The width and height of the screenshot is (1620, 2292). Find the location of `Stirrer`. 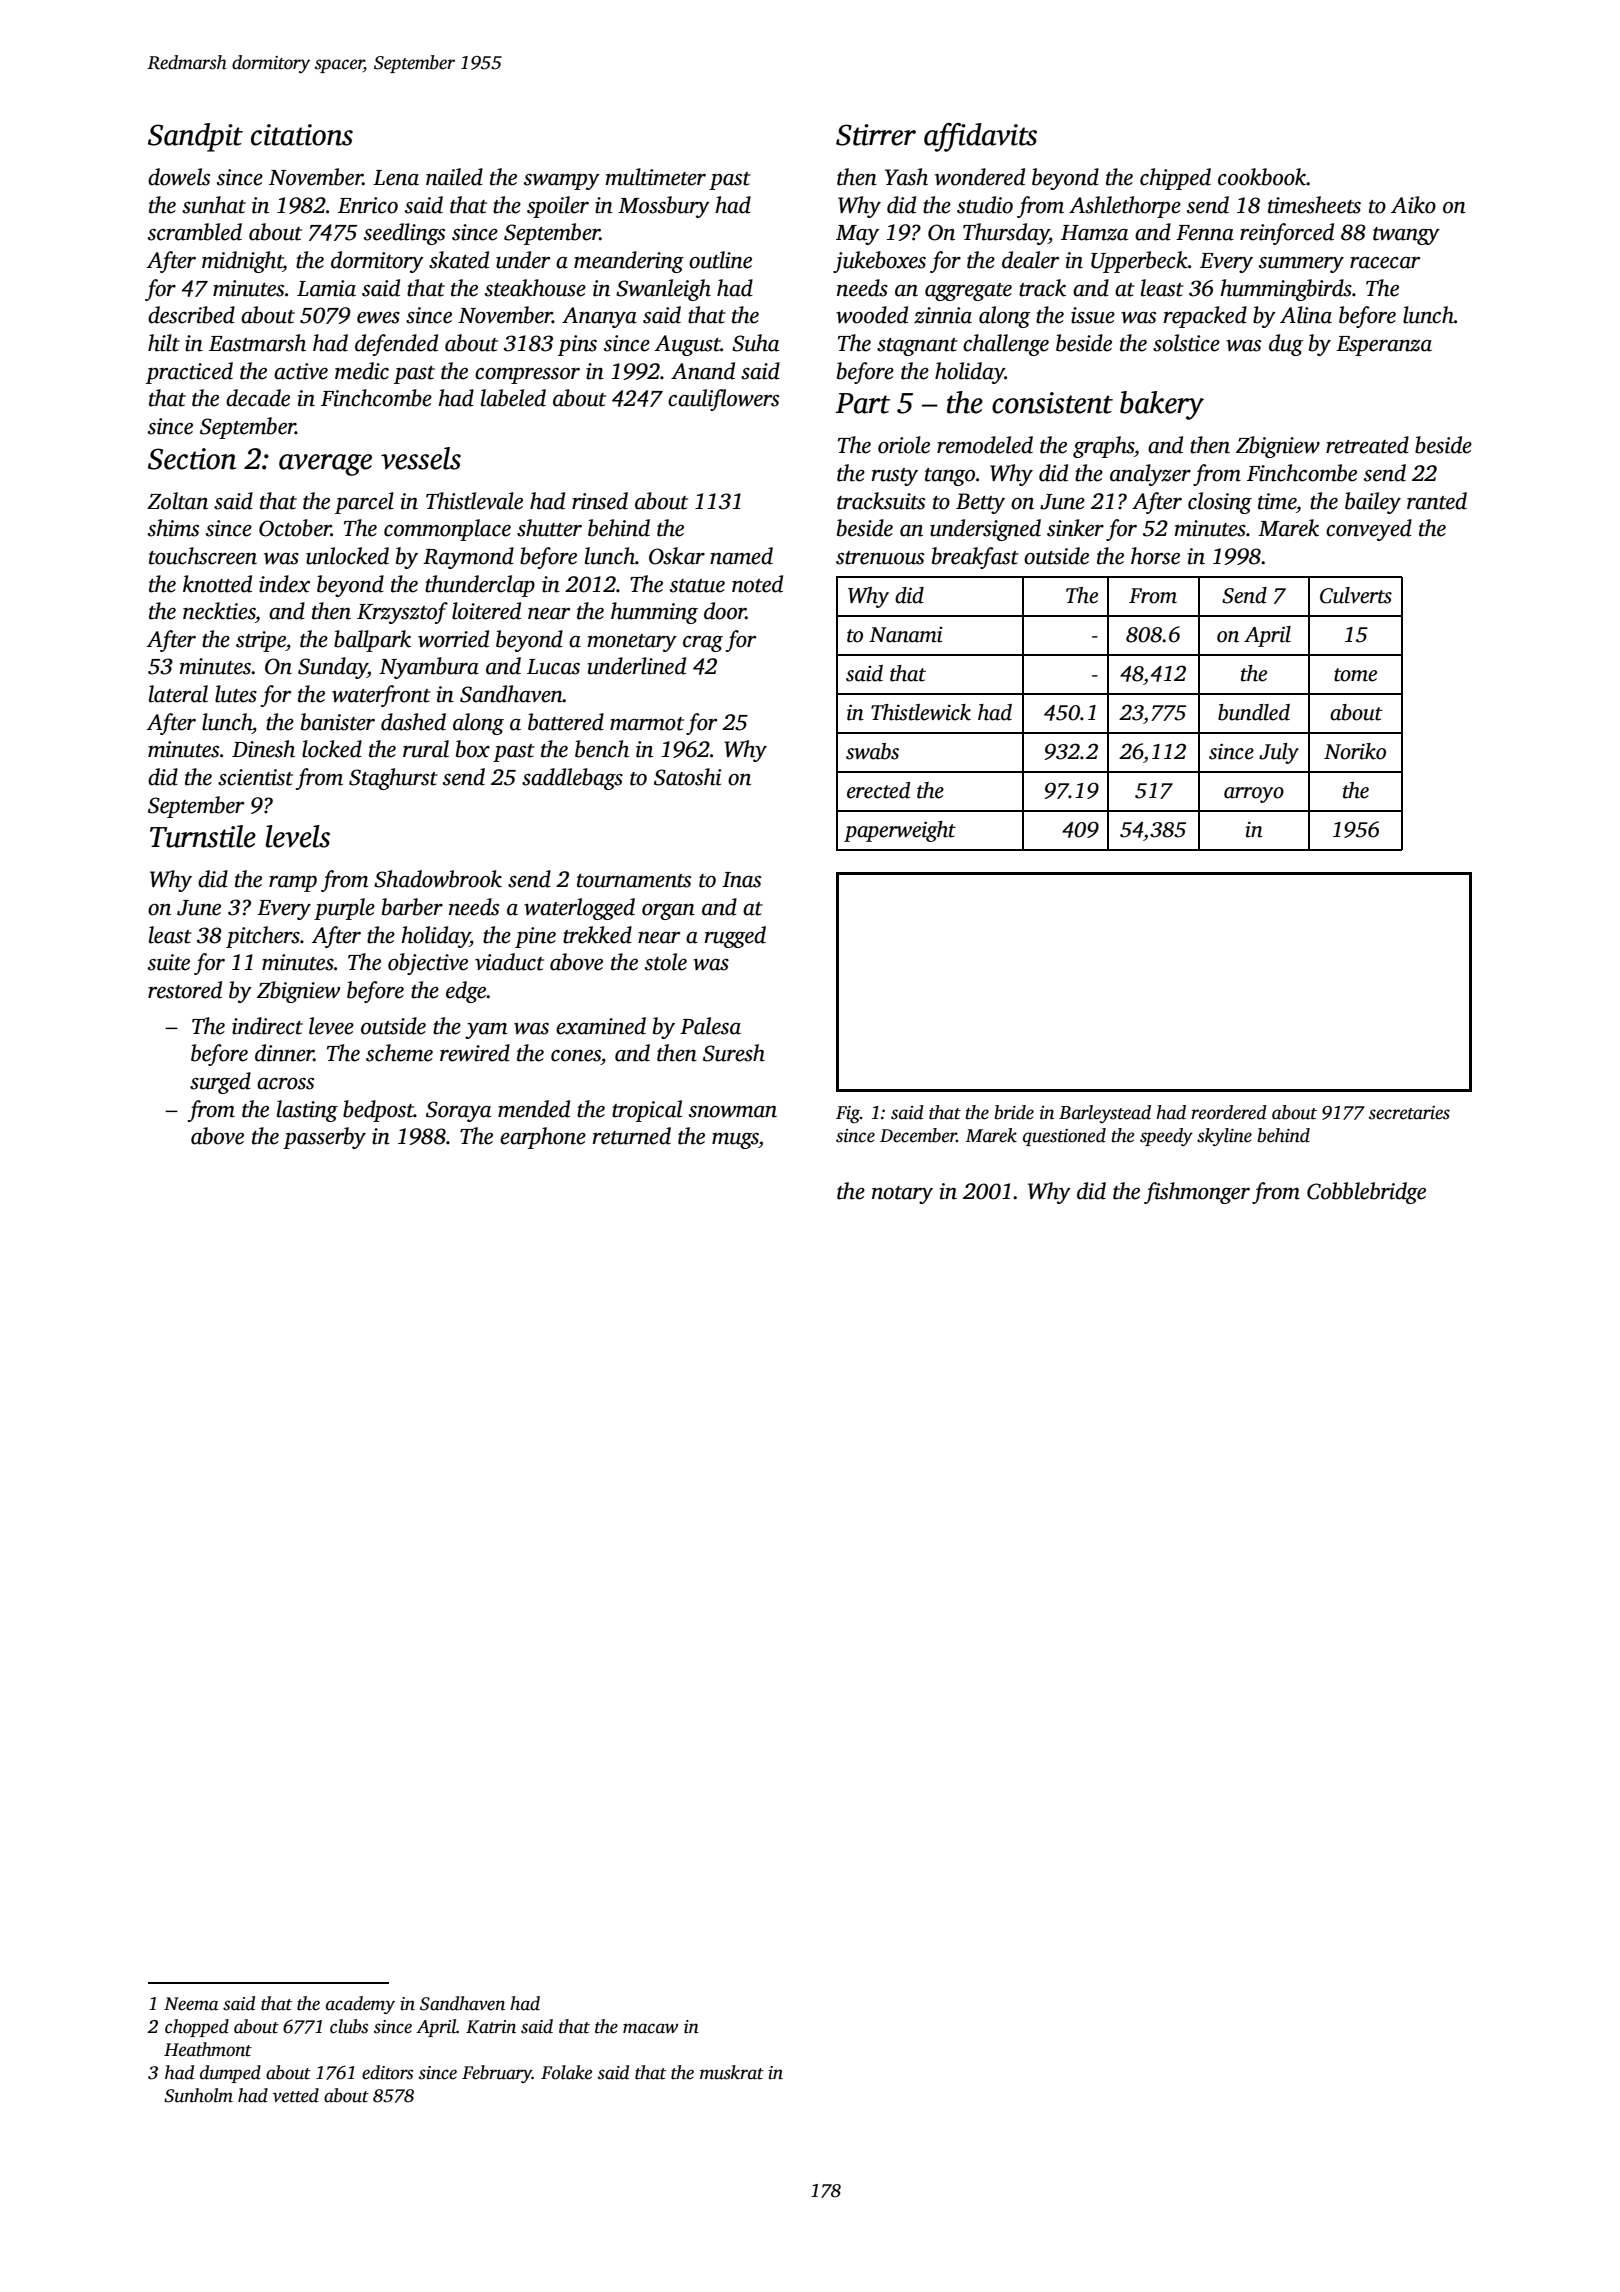

Stirrer is located at coordinates (876, 135).
